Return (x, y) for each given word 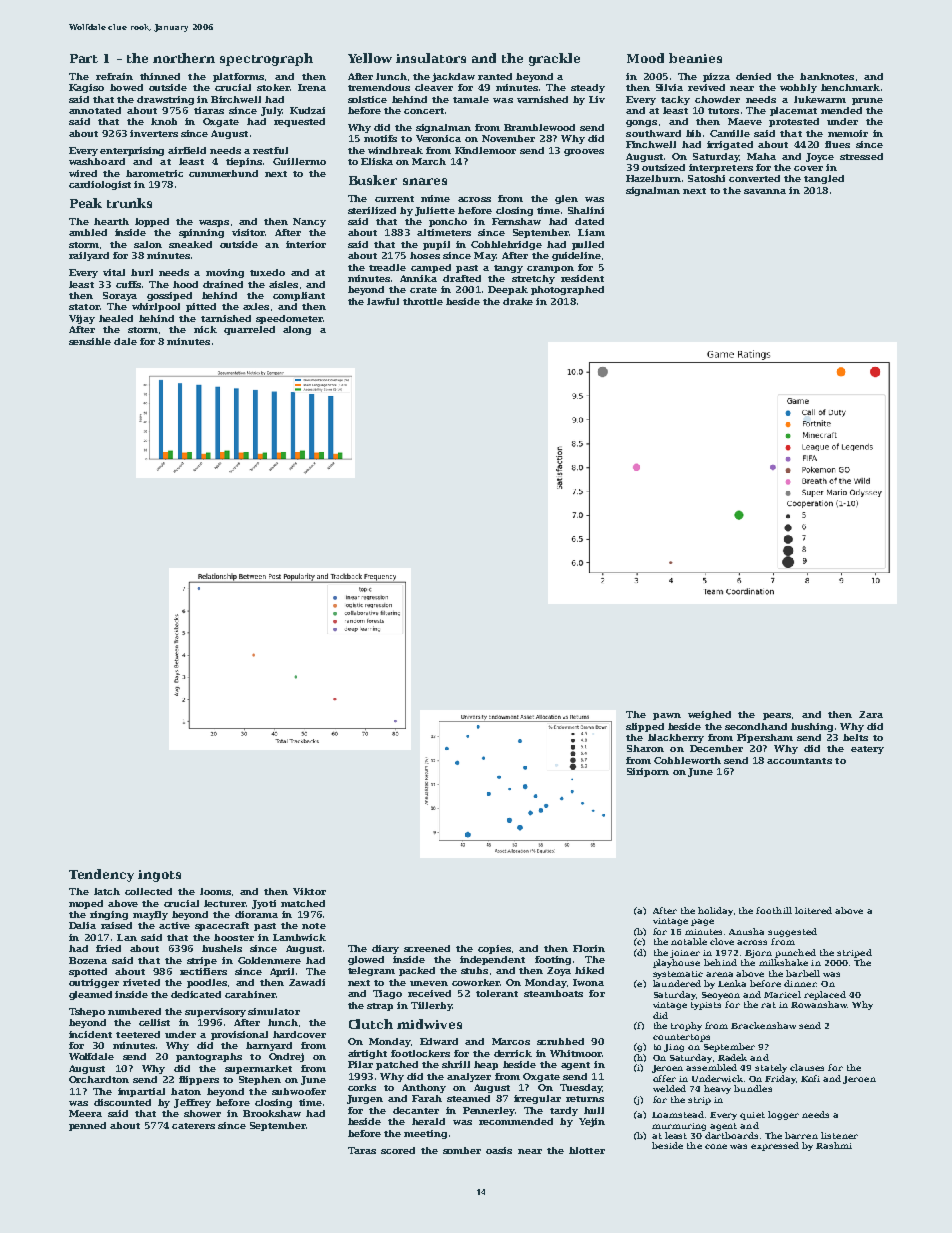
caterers (193, 1126)
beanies (695, 58)
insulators (431, 58)
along (297, 330)
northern (184, 58)
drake (518, 301)
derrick (513, 1053)
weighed (709, 715)
